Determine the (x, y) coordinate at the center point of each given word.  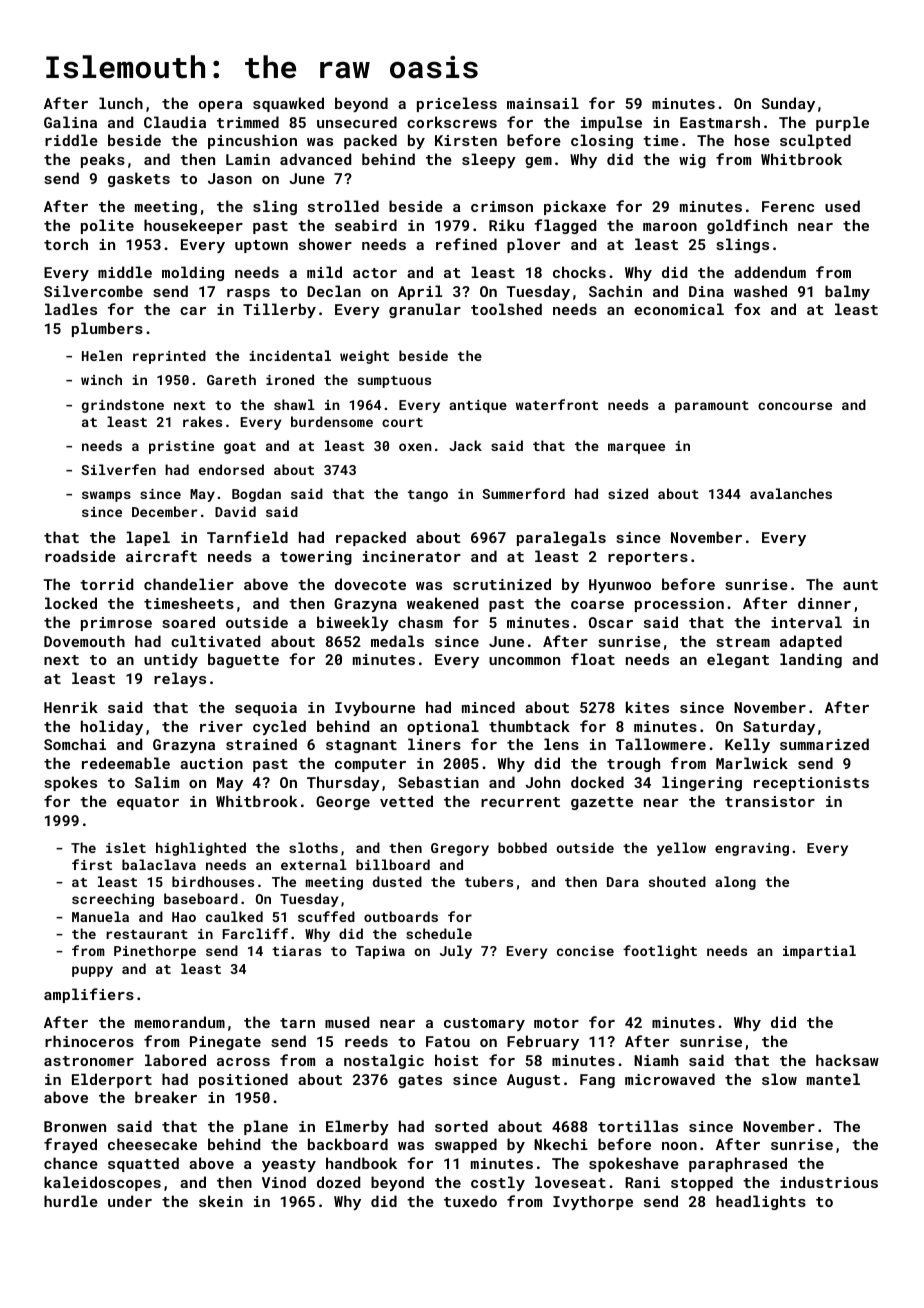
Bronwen (75, 1126)
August (533, 1081)
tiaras (296, 951)
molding (193, 273)
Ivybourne (375, 708)
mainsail (543, 103)
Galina (70, 122)
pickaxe (575, 207)
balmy (847, 292)
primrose (116, 624)
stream (743, 642)
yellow (681, 849)
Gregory (460, 849)
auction (211, 763)
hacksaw (847, 1060)
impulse (611, 123)
